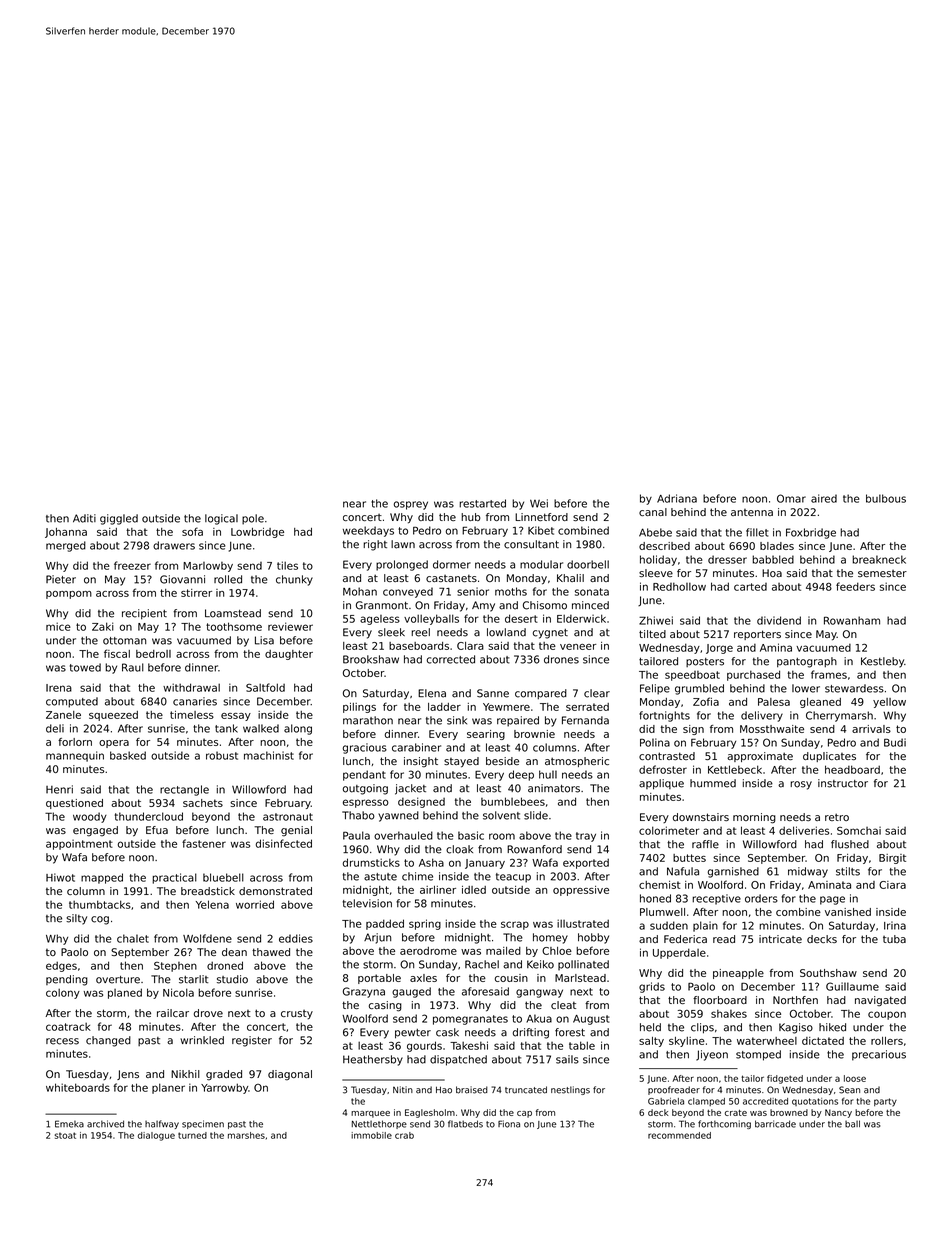 The height and width of the screenshot is (1233, 952). What do you see at coordinates (716, 899) in the screenshot?
I see `receptive` at bounding box center [716, 899].
